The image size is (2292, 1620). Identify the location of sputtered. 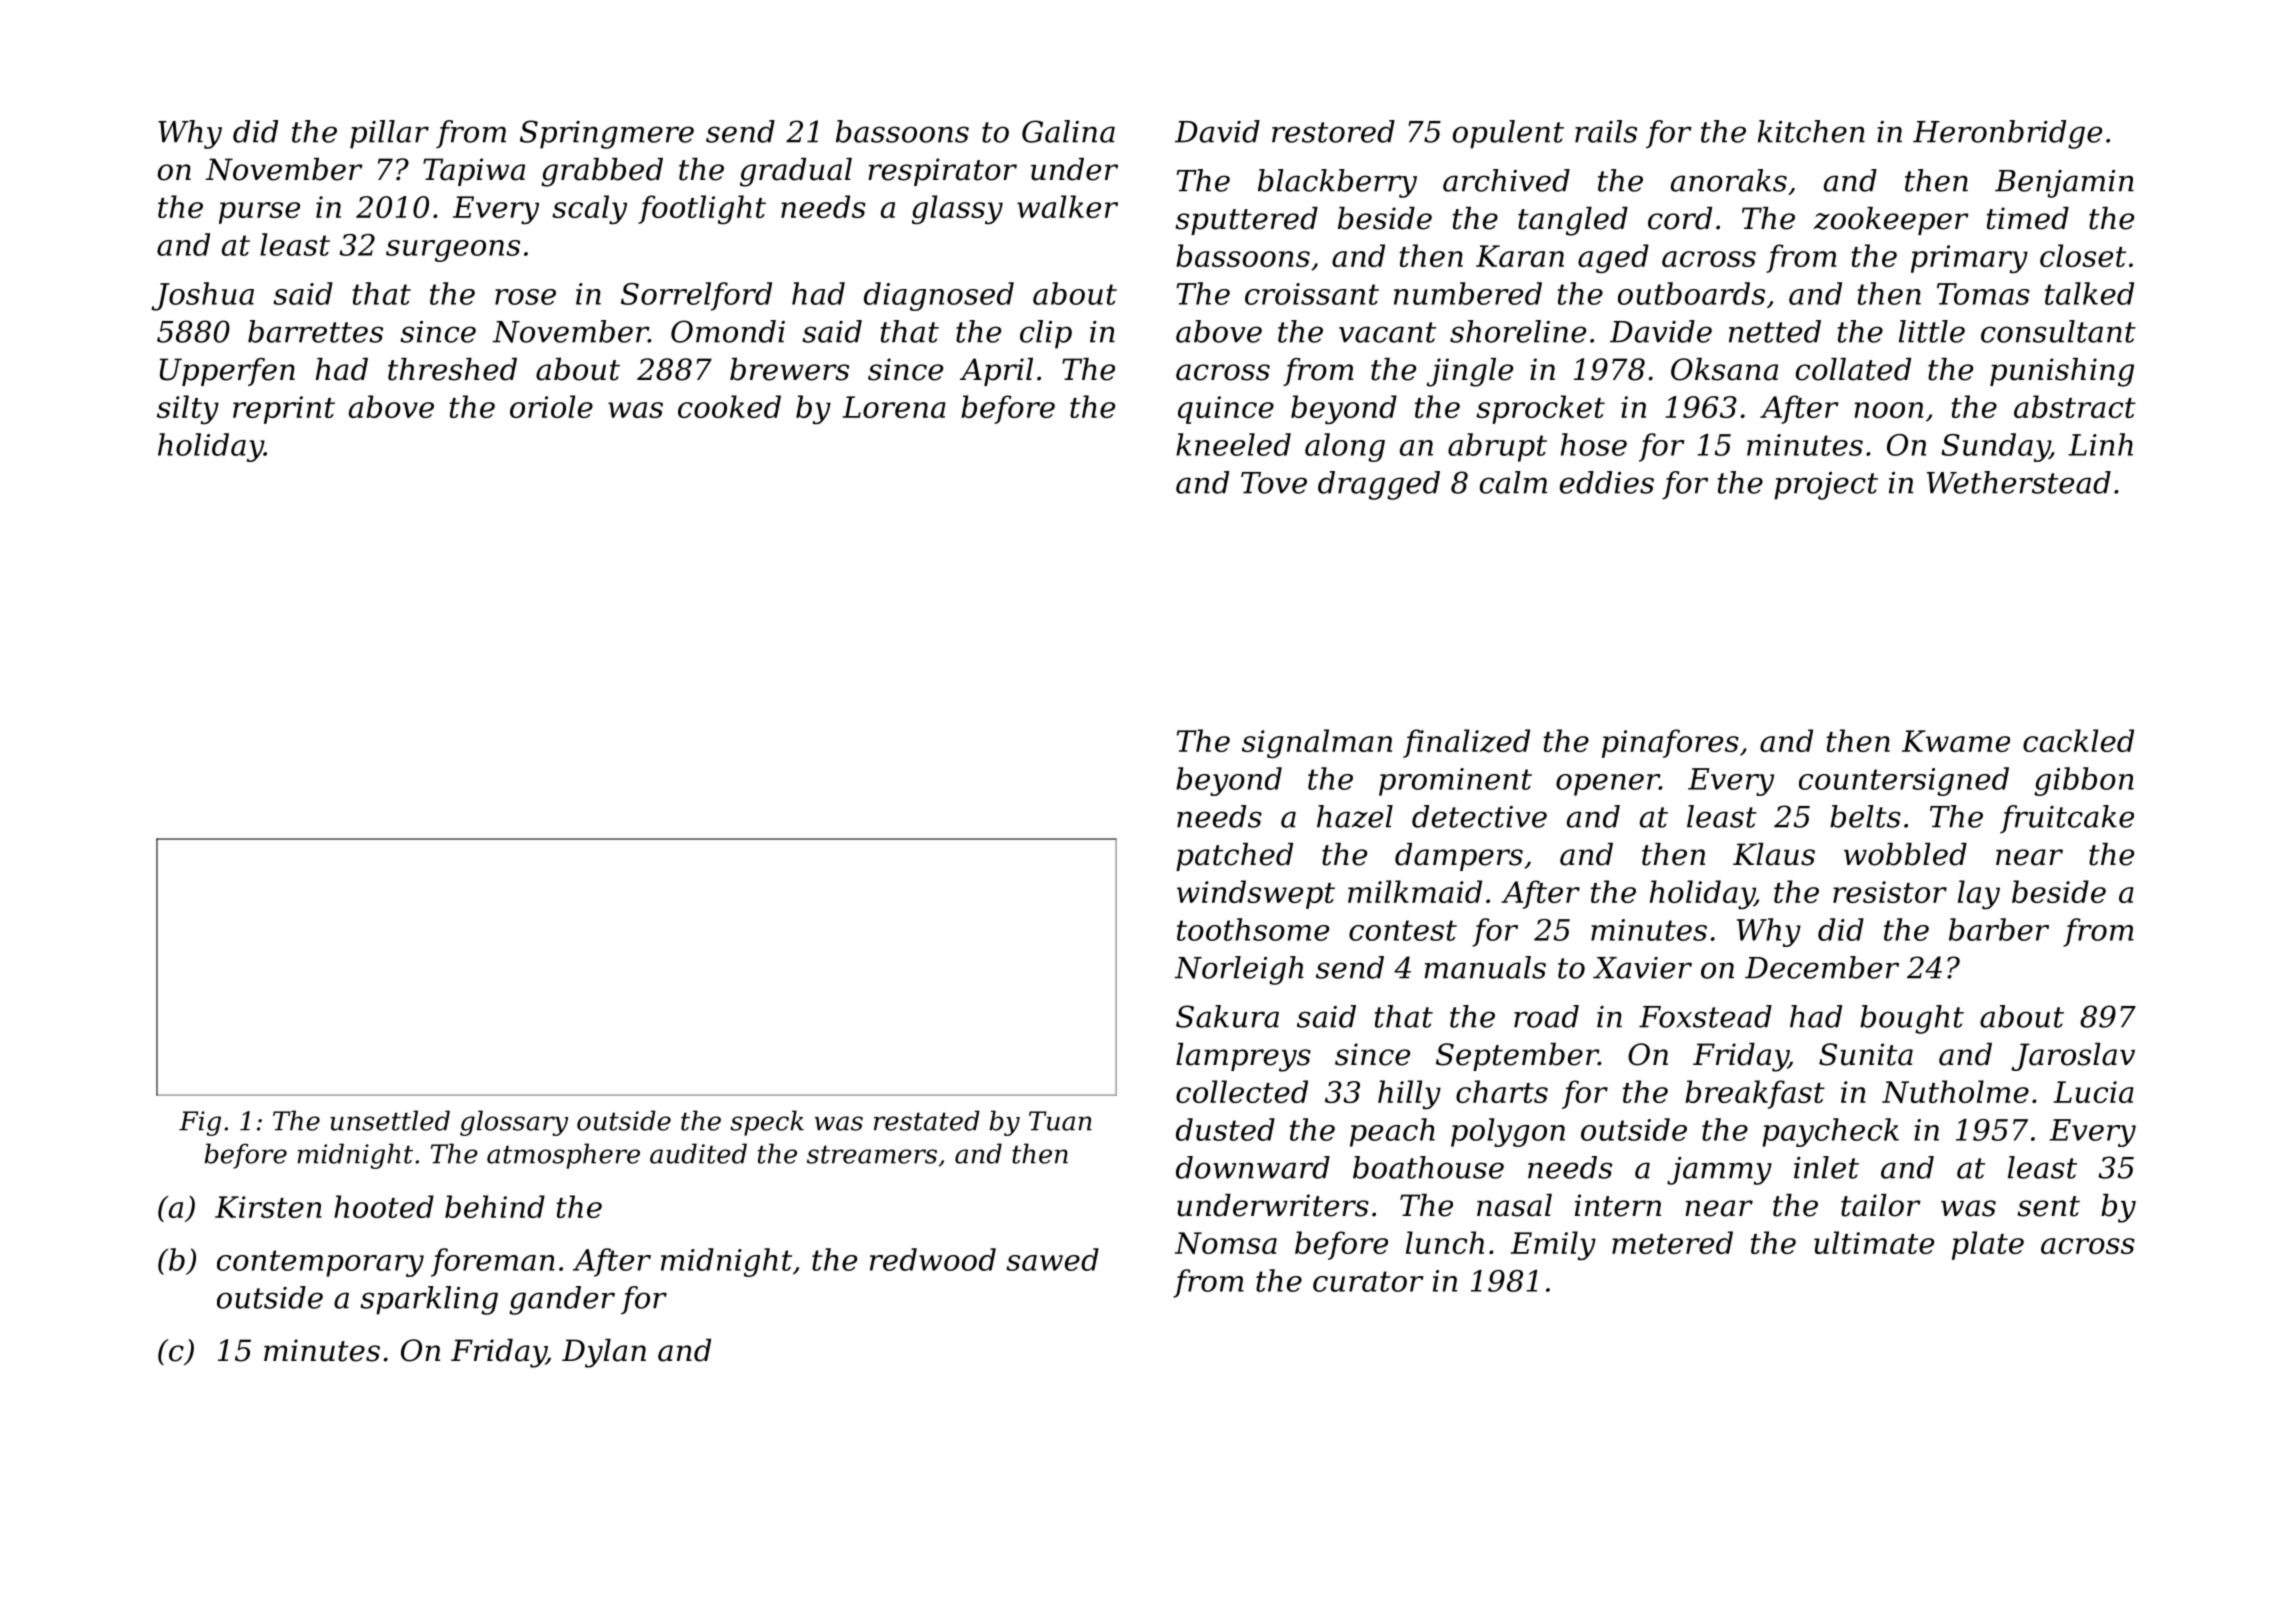
(1246, 221).
